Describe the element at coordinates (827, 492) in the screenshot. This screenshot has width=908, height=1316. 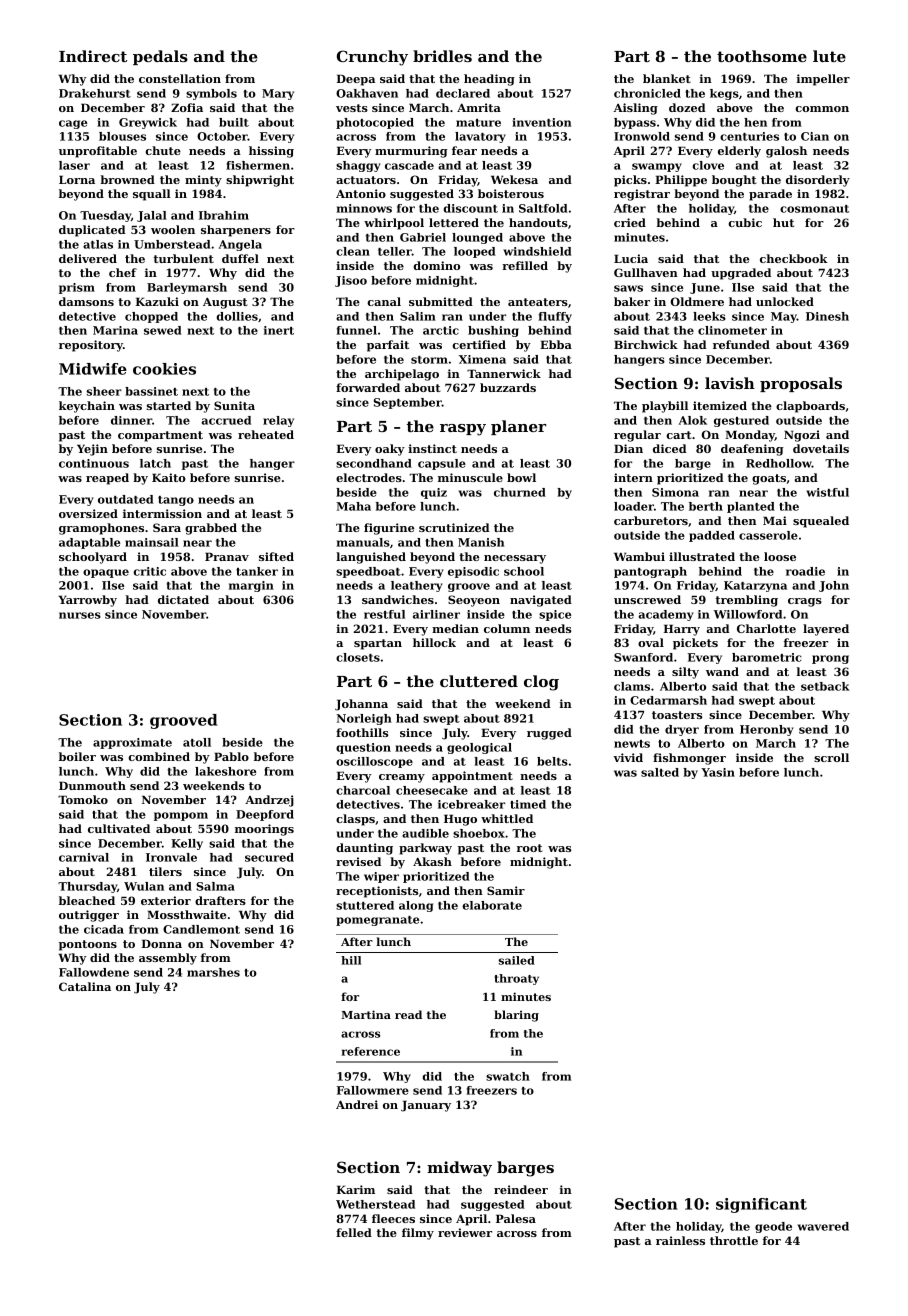
I see `wistful` at that location.
